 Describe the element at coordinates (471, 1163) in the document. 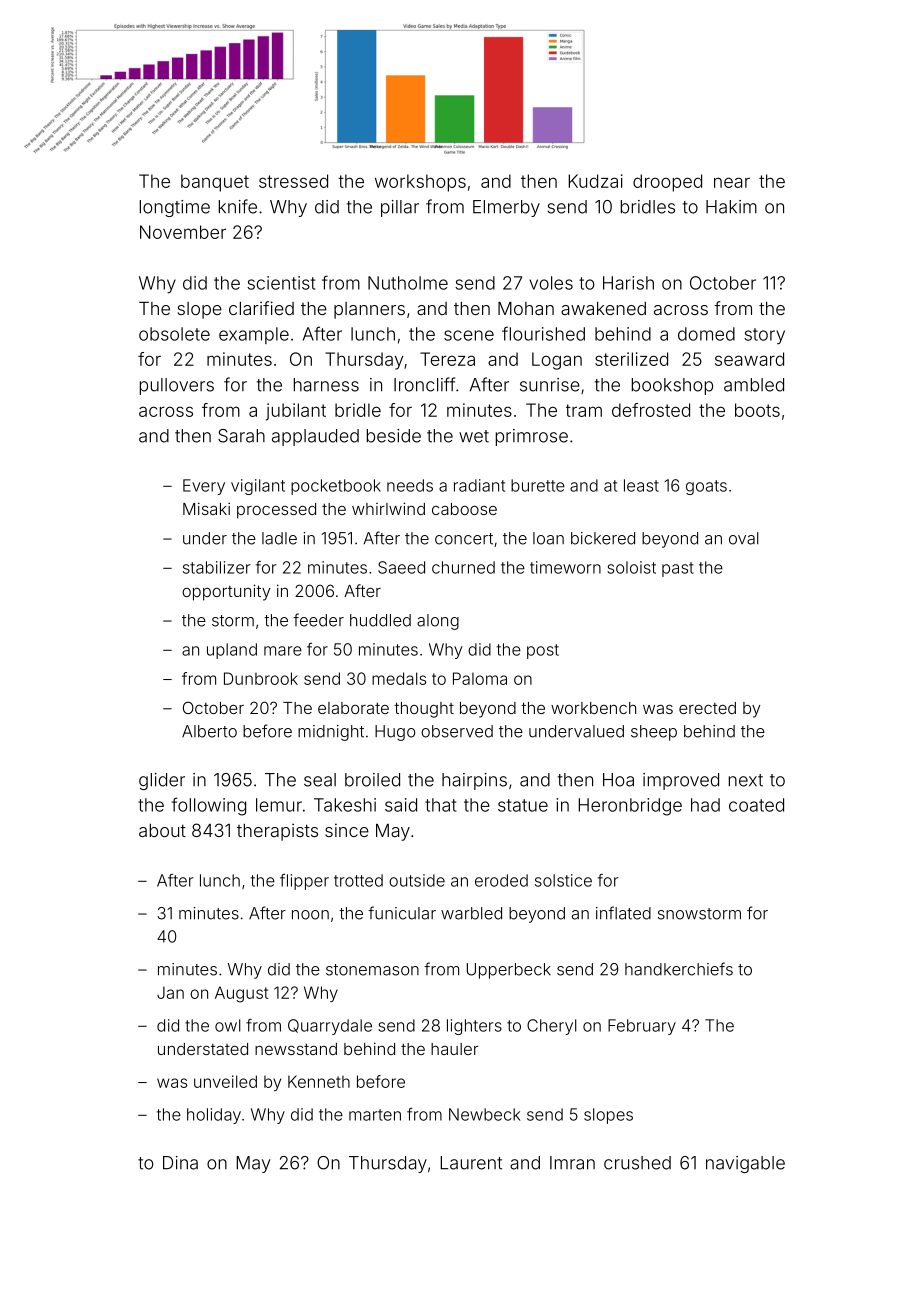

I see `Laurent` at that location.
